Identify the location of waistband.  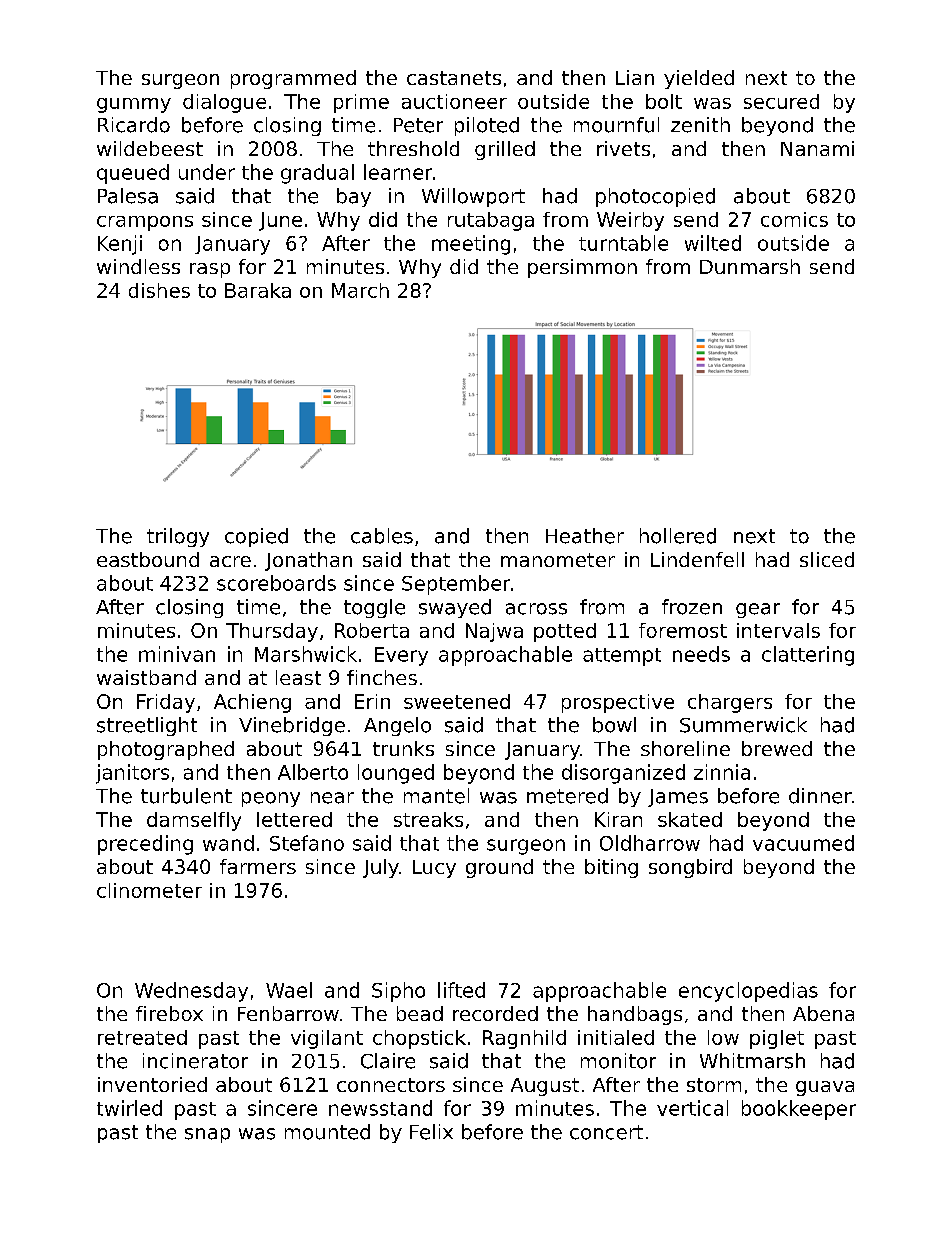
(146, 677).
